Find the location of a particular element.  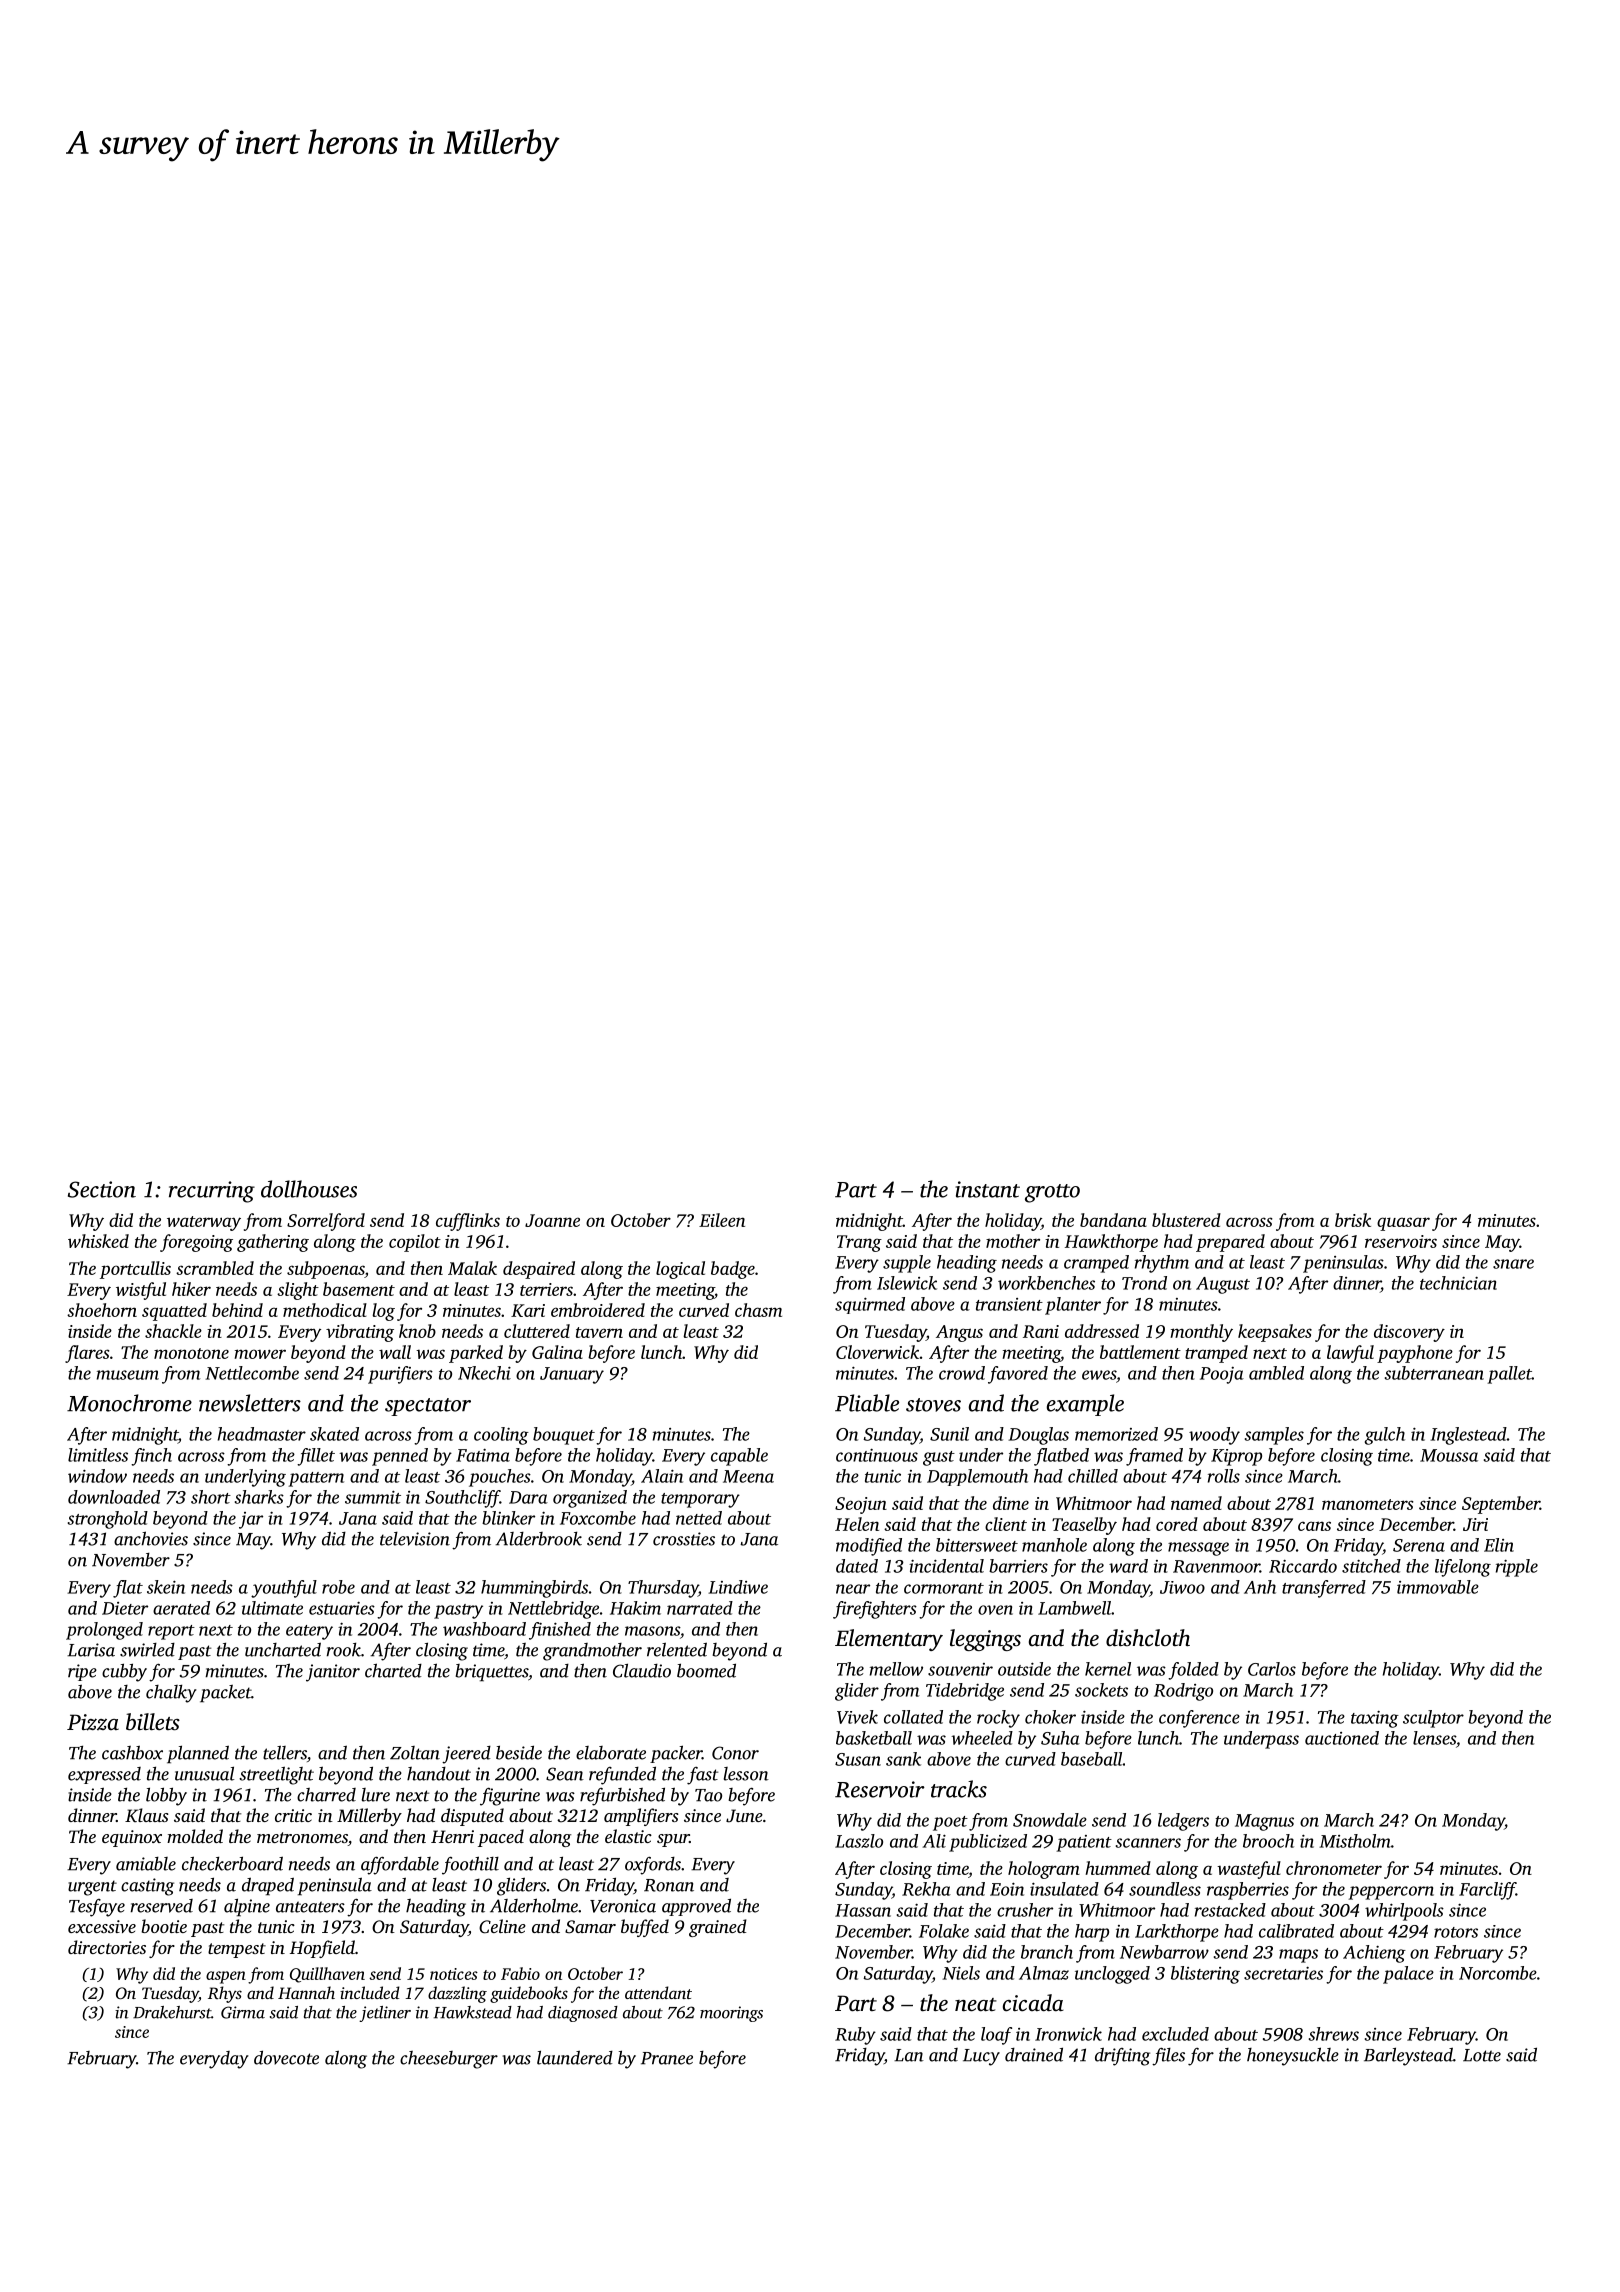

Section is located at coordinates (102, 1189).
